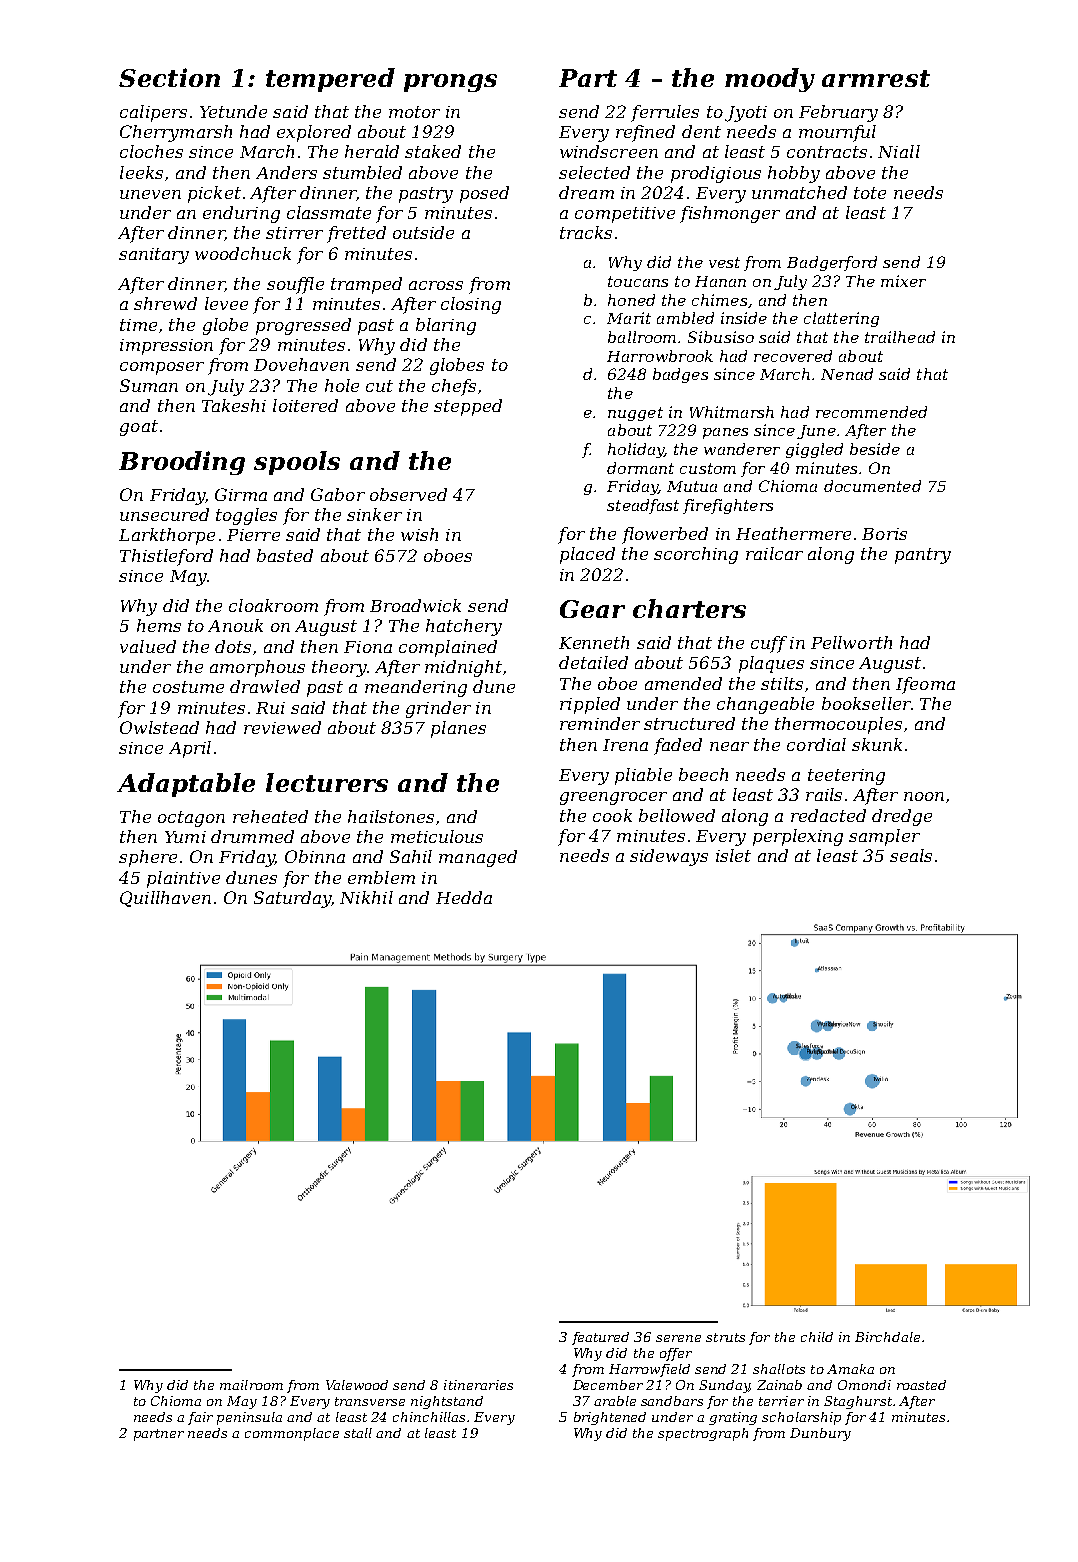  Describe the element at coordinates (820, 1434) in the screenshot. I see `Dunbury` at that location.
